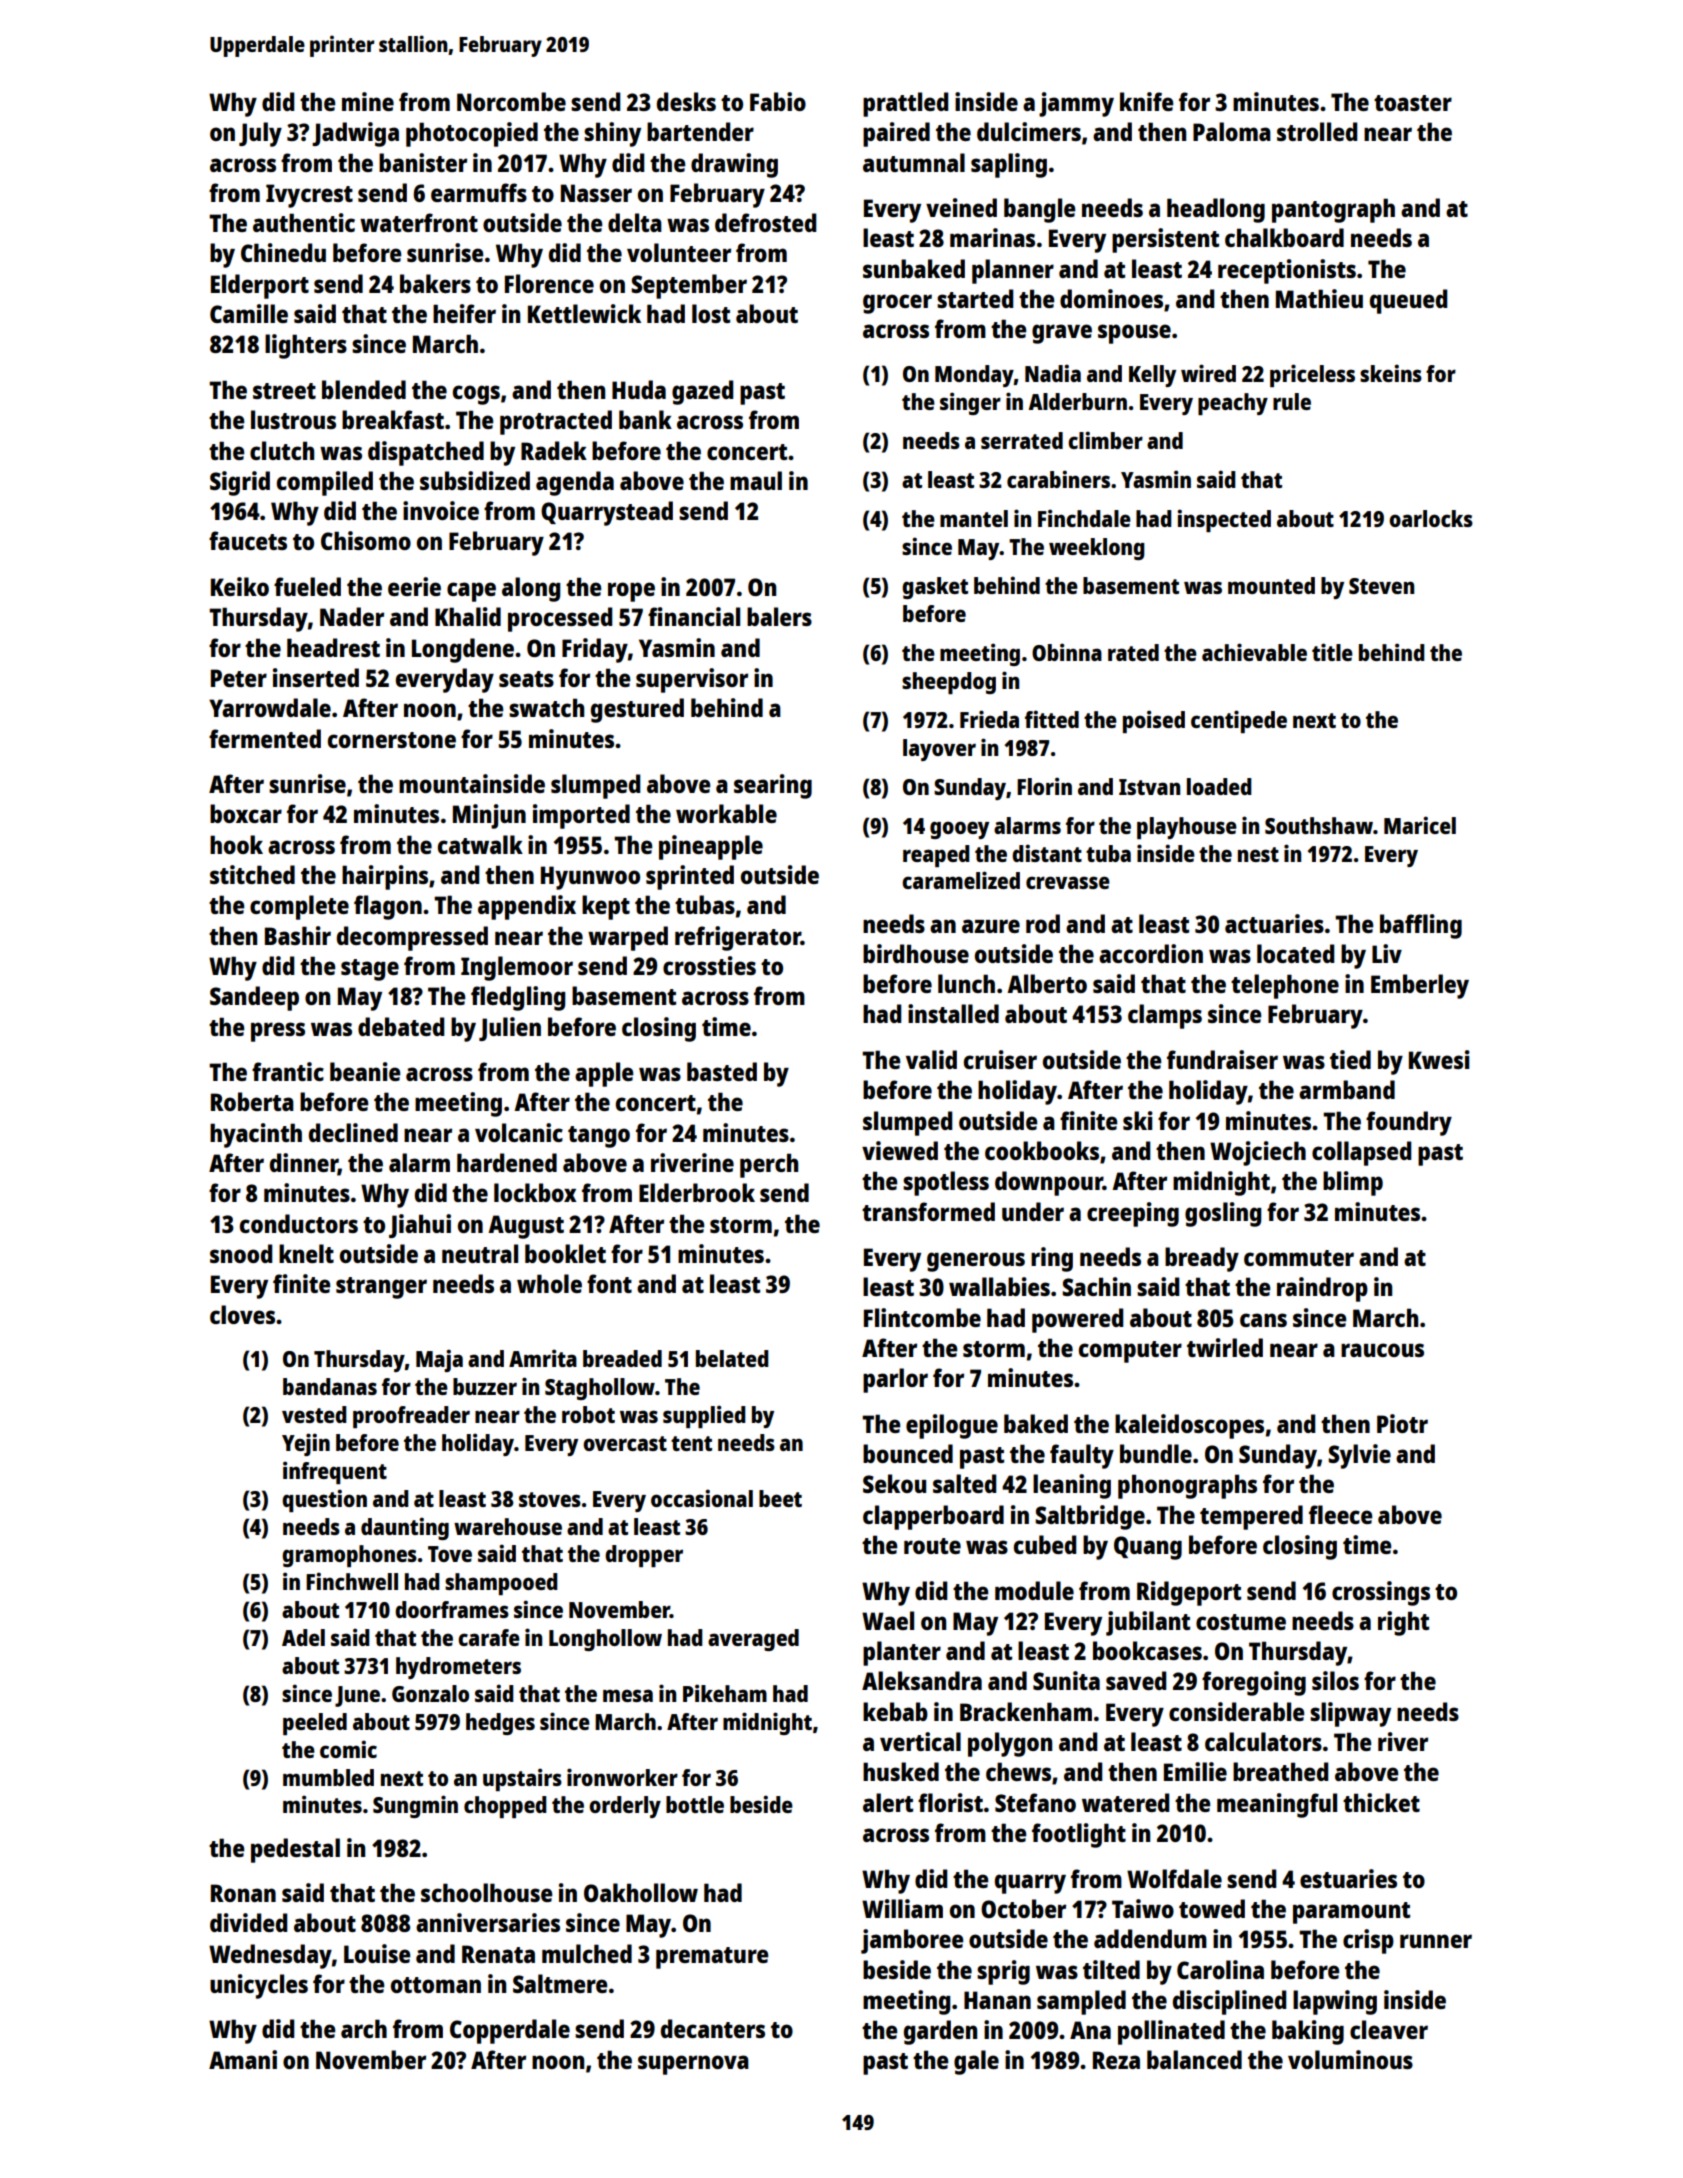  Describe the element at coordinates (1165, 1016) in the page. I see `clamps` at that location.
